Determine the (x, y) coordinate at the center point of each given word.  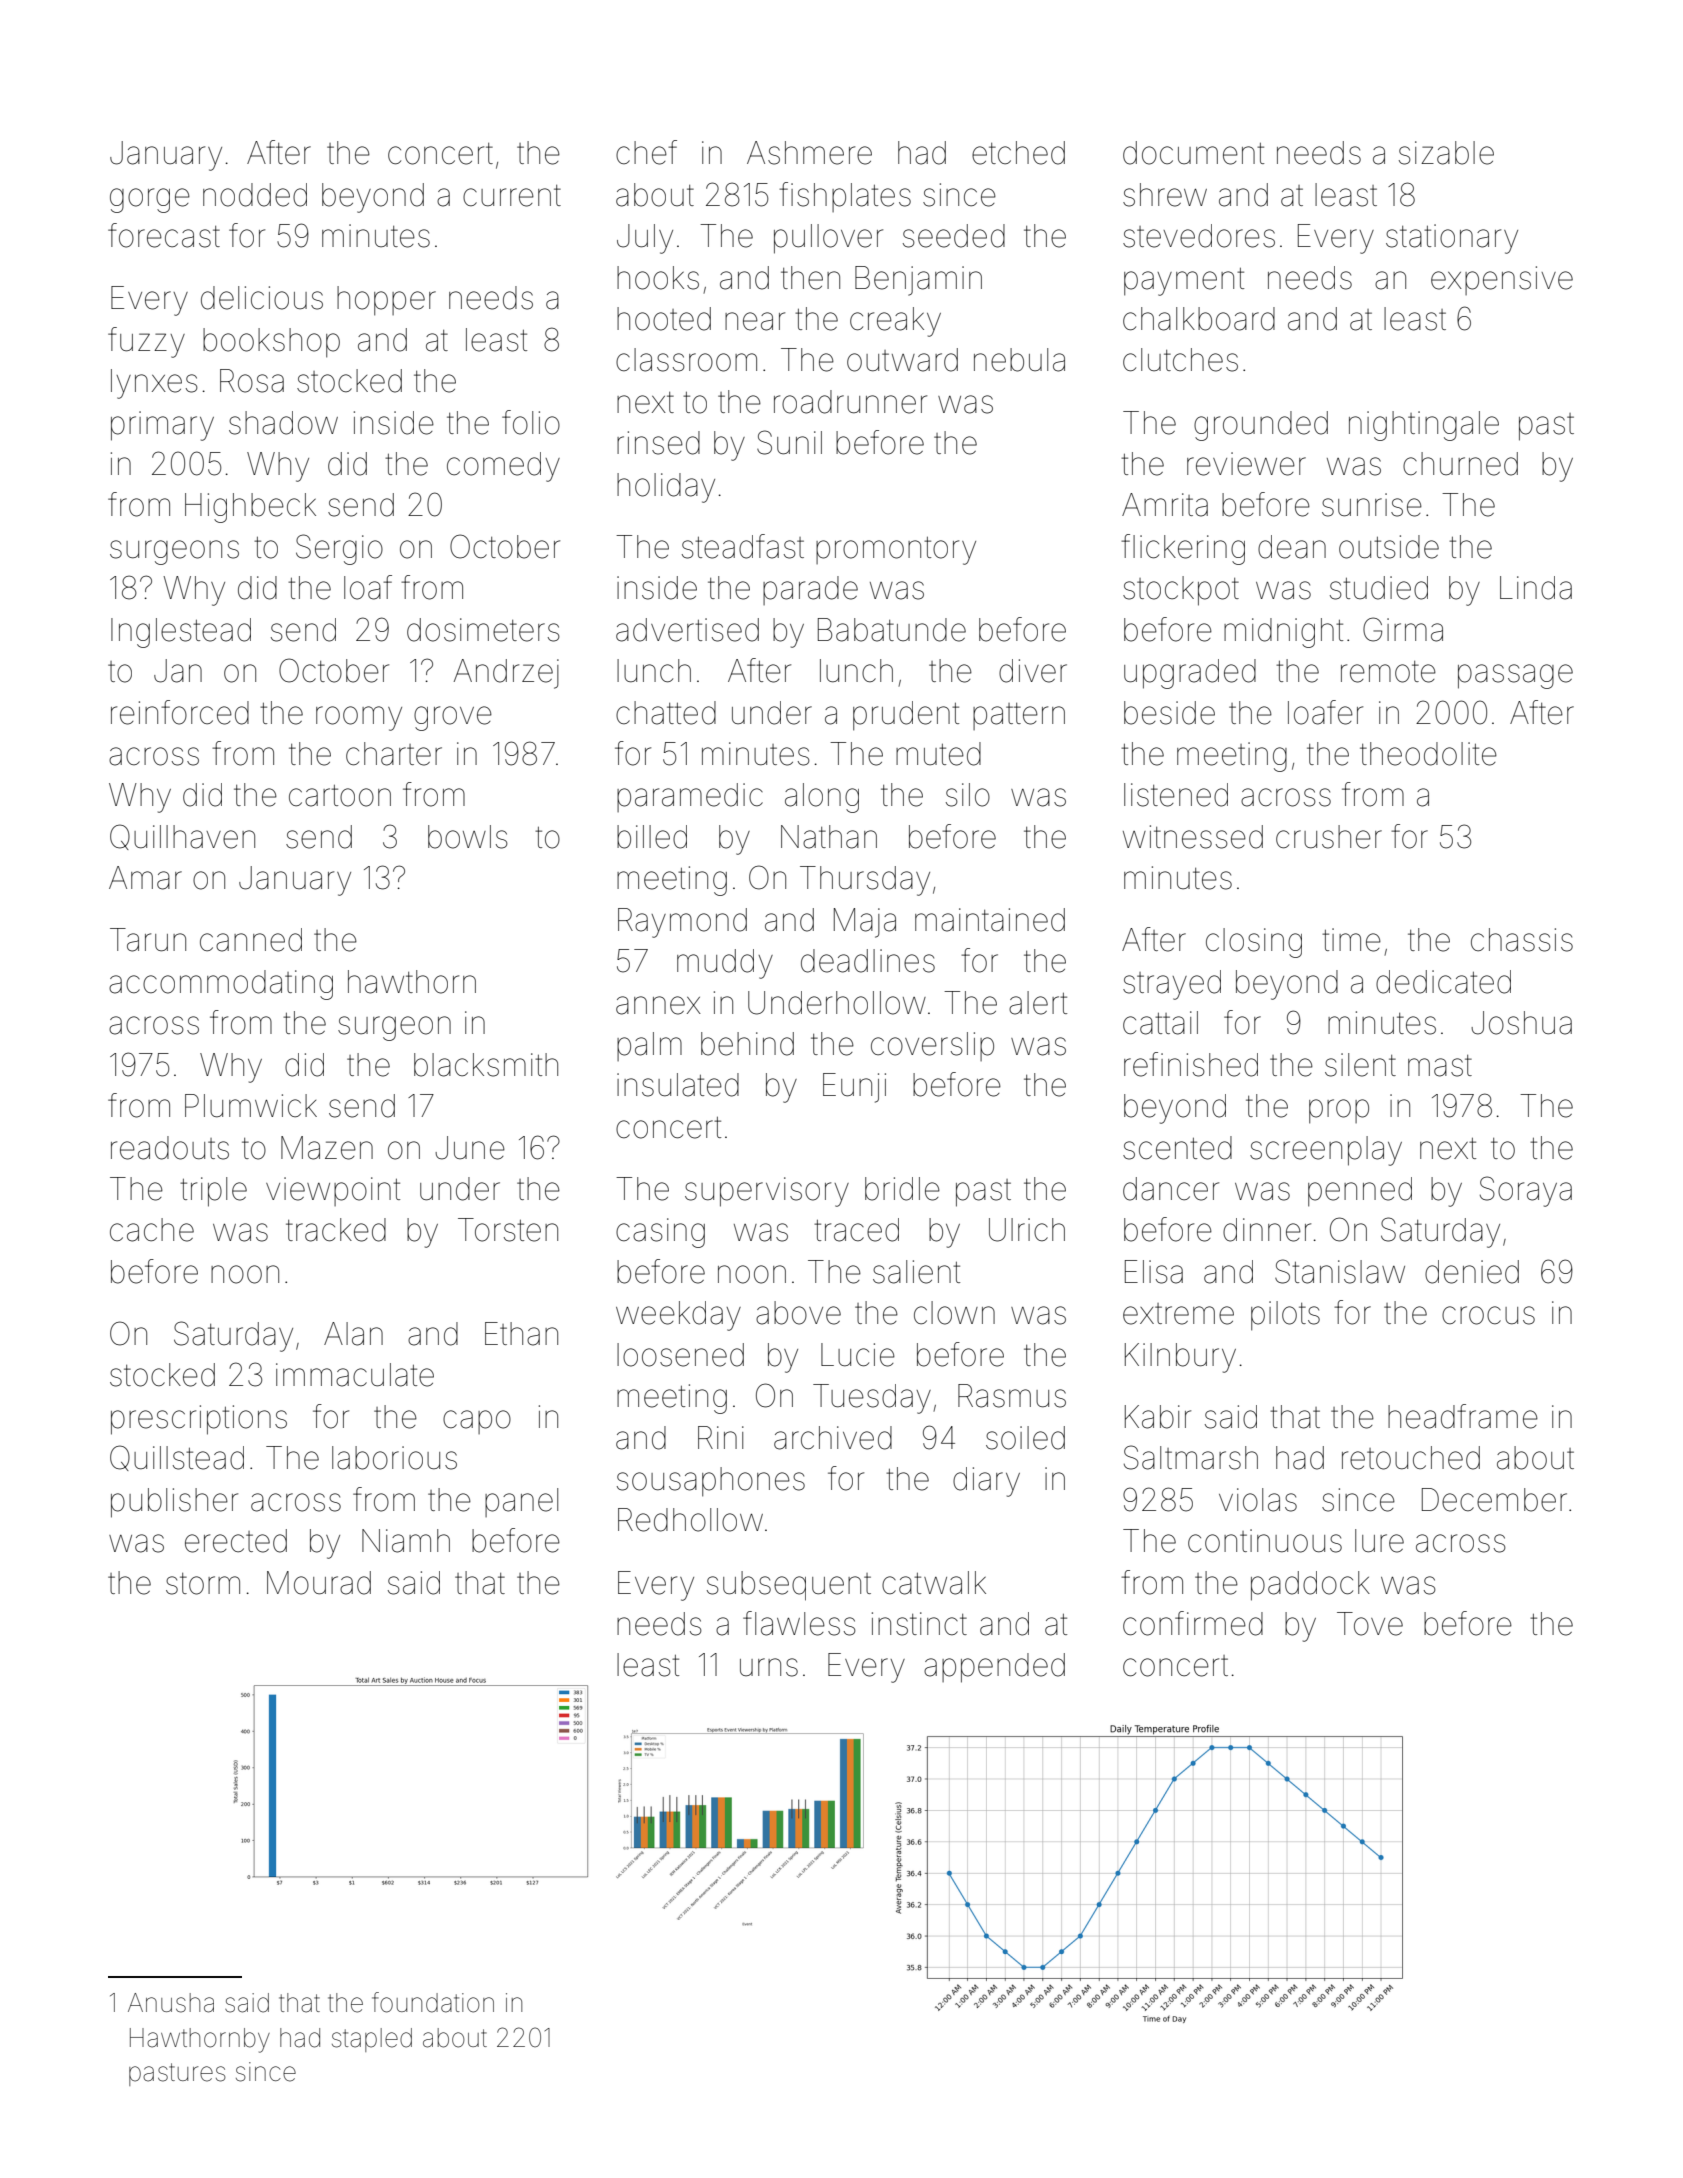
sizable (1446, 153)
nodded (255, 195)
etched (1018, 153)
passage (1515, 676)
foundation (433, 2002)
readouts (170, 1148)
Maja (865, 923)
